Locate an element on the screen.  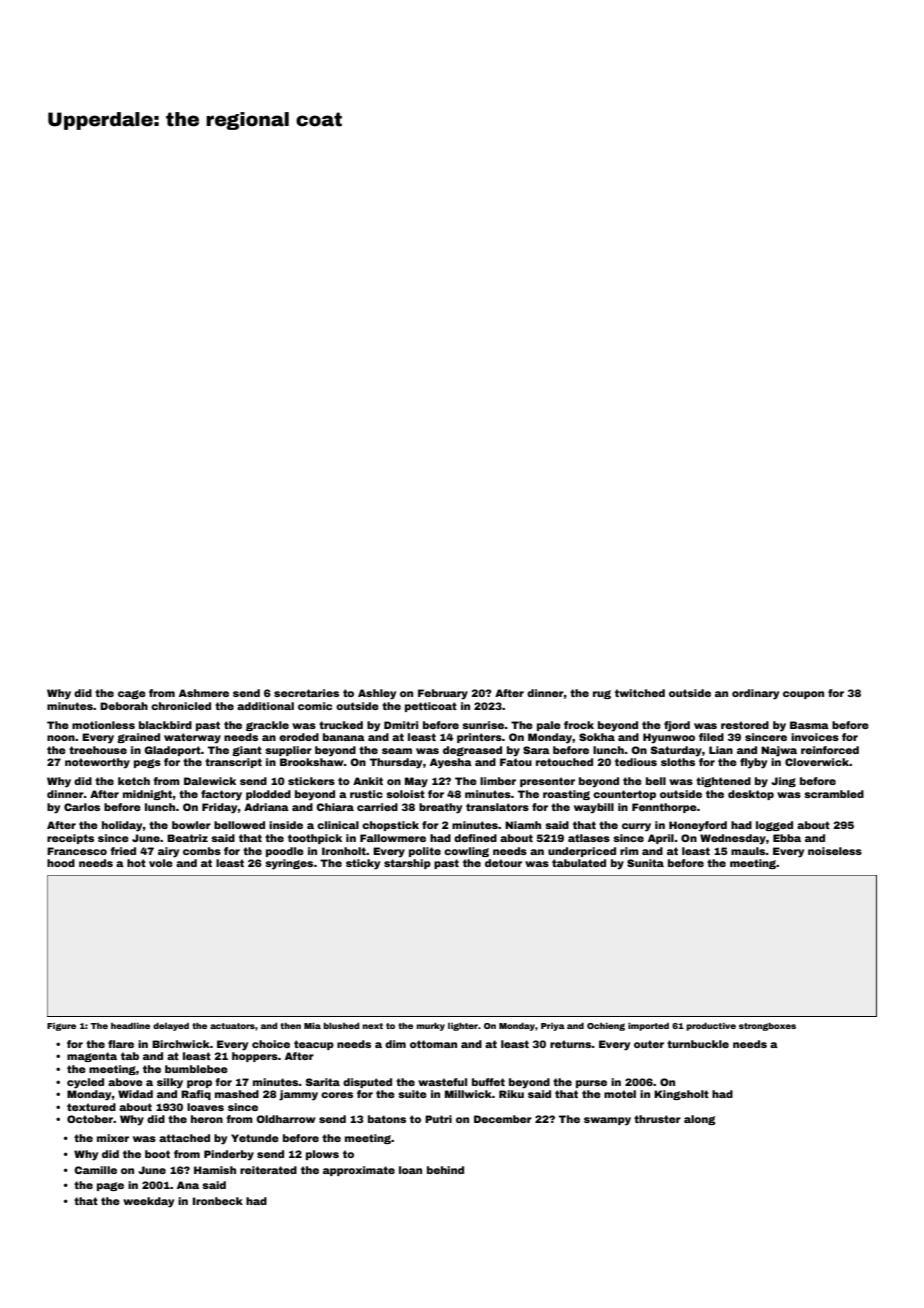
syringes is located at coordinates (289, 864).
